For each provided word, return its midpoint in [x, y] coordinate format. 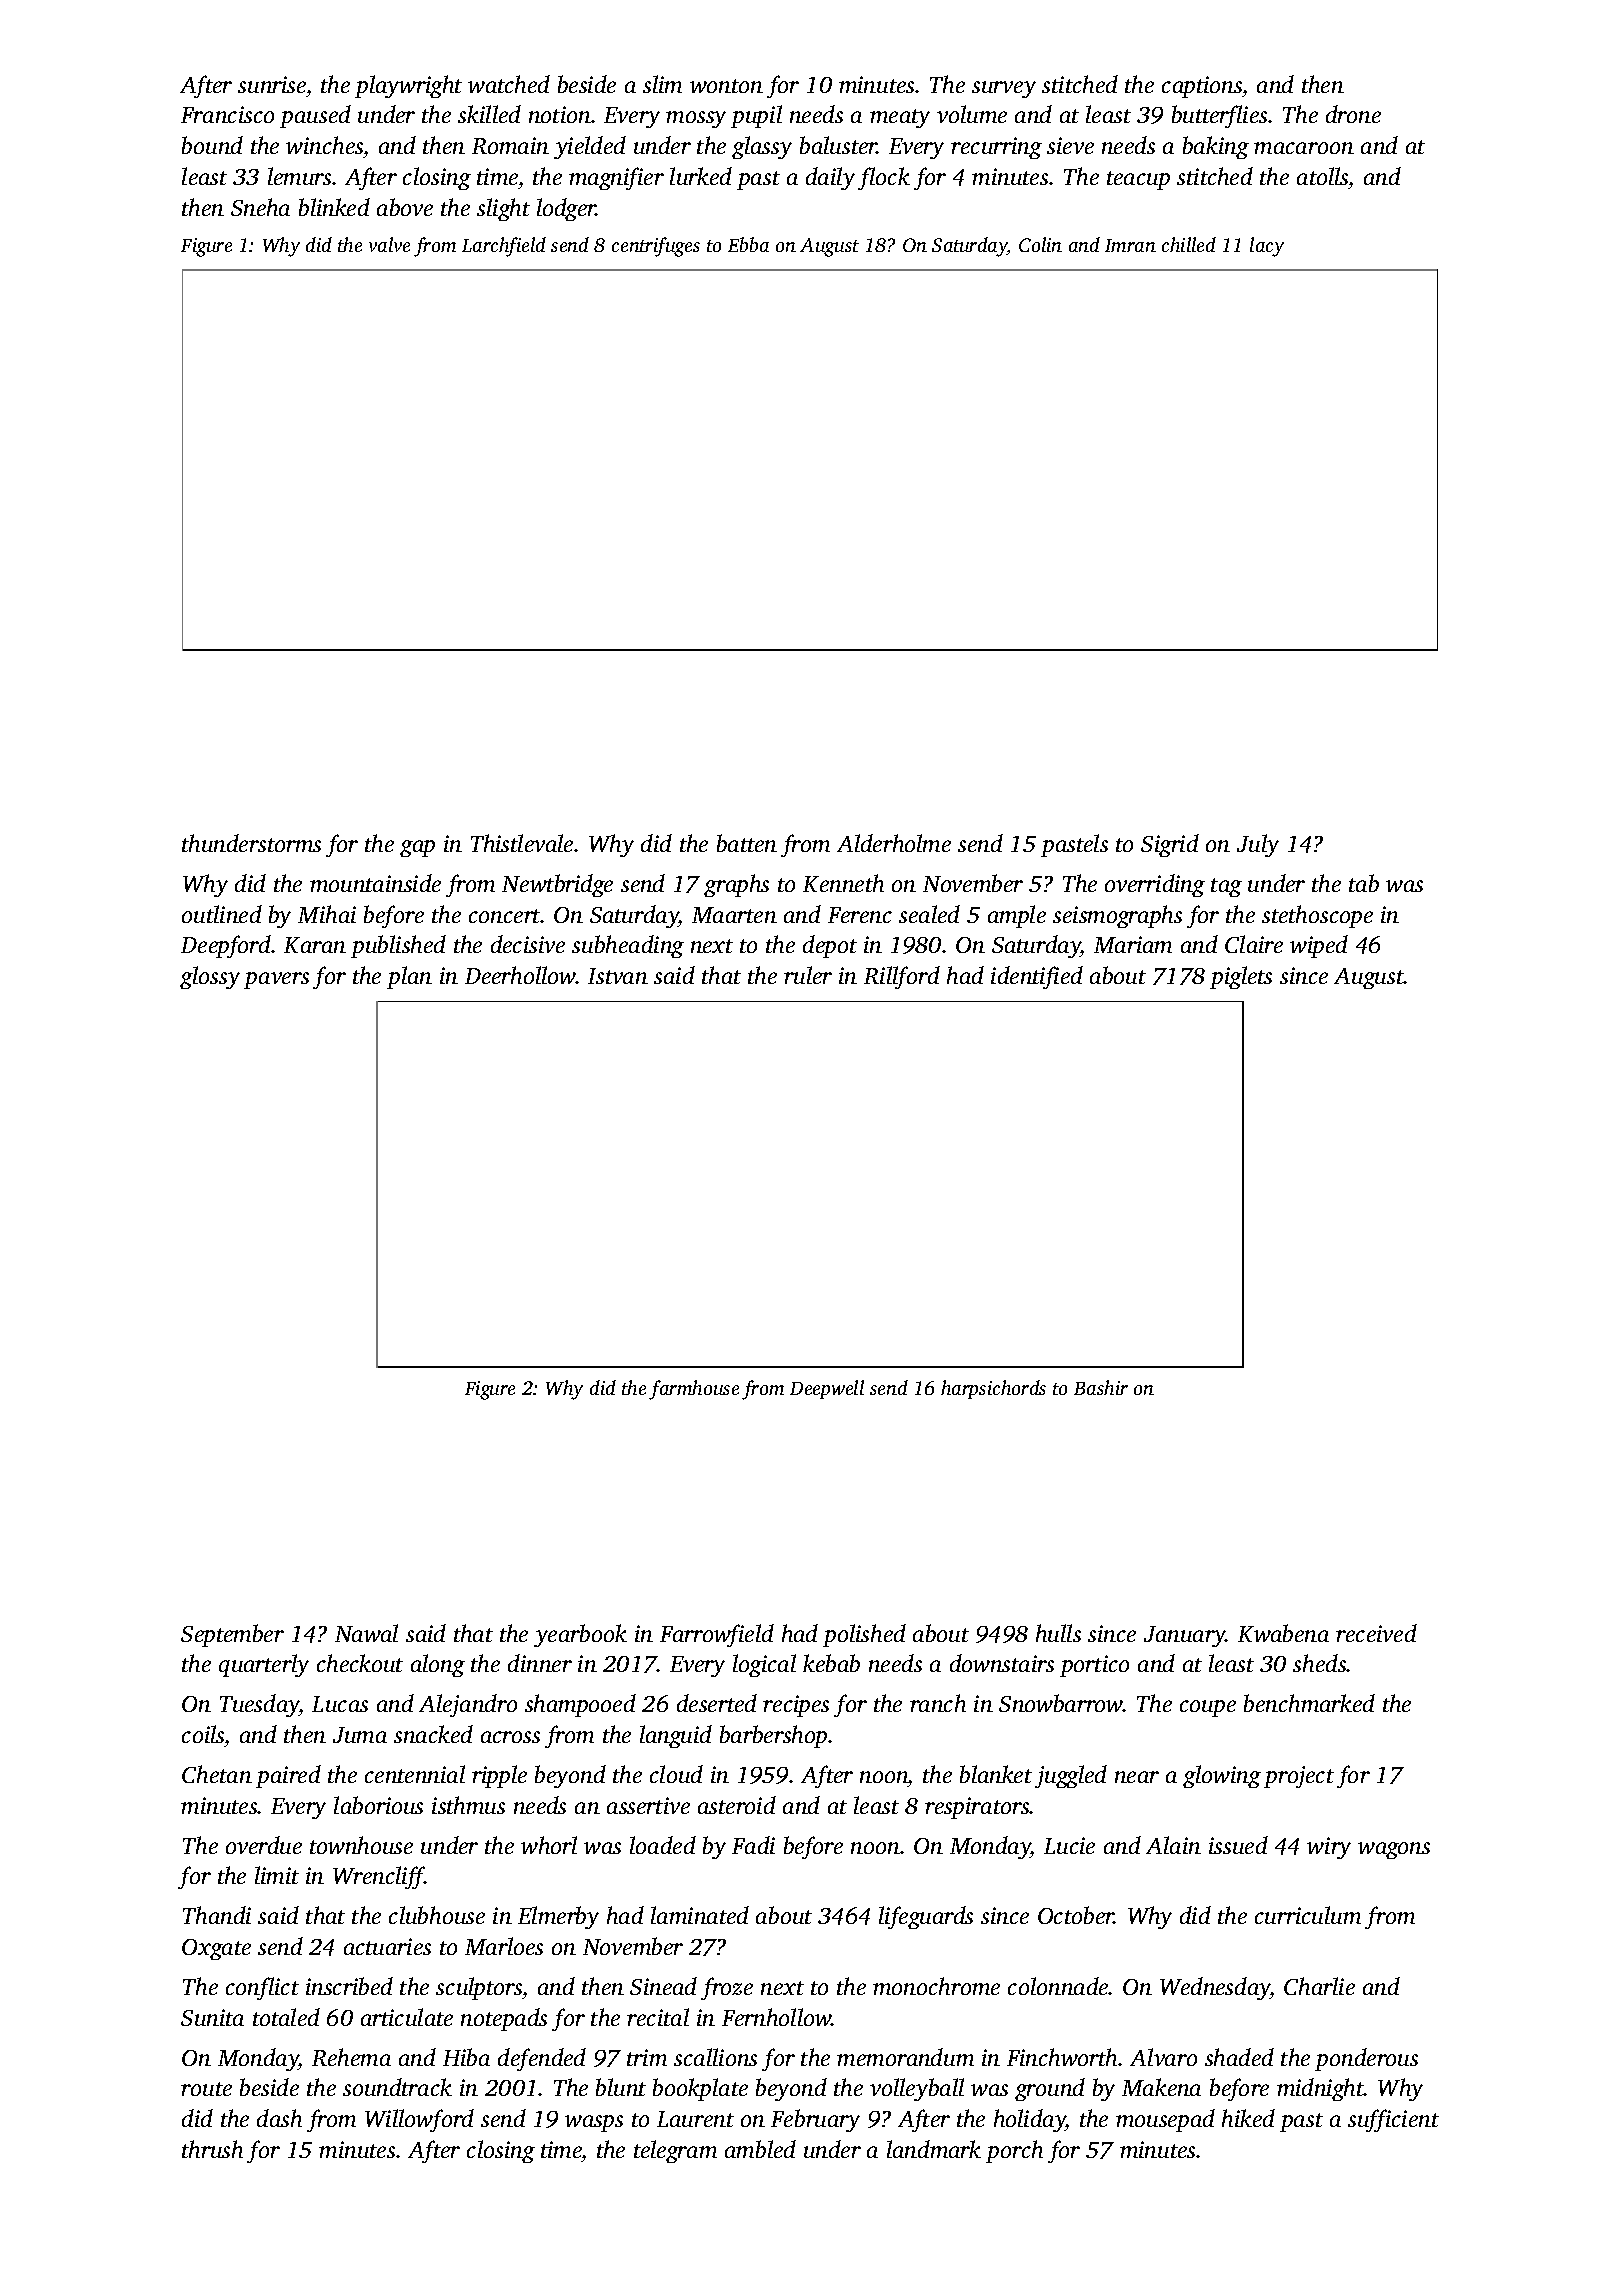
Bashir [1101, 1387]
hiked [1248, 2118]
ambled [760, 2149]
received [1376, 1633]
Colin [1040, 244]
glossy [210, 977]
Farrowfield [717, 1635]
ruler [808, 975]
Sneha [260, 207]
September [232, 1635]
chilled [1189, 244]
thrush [212, 2149]
